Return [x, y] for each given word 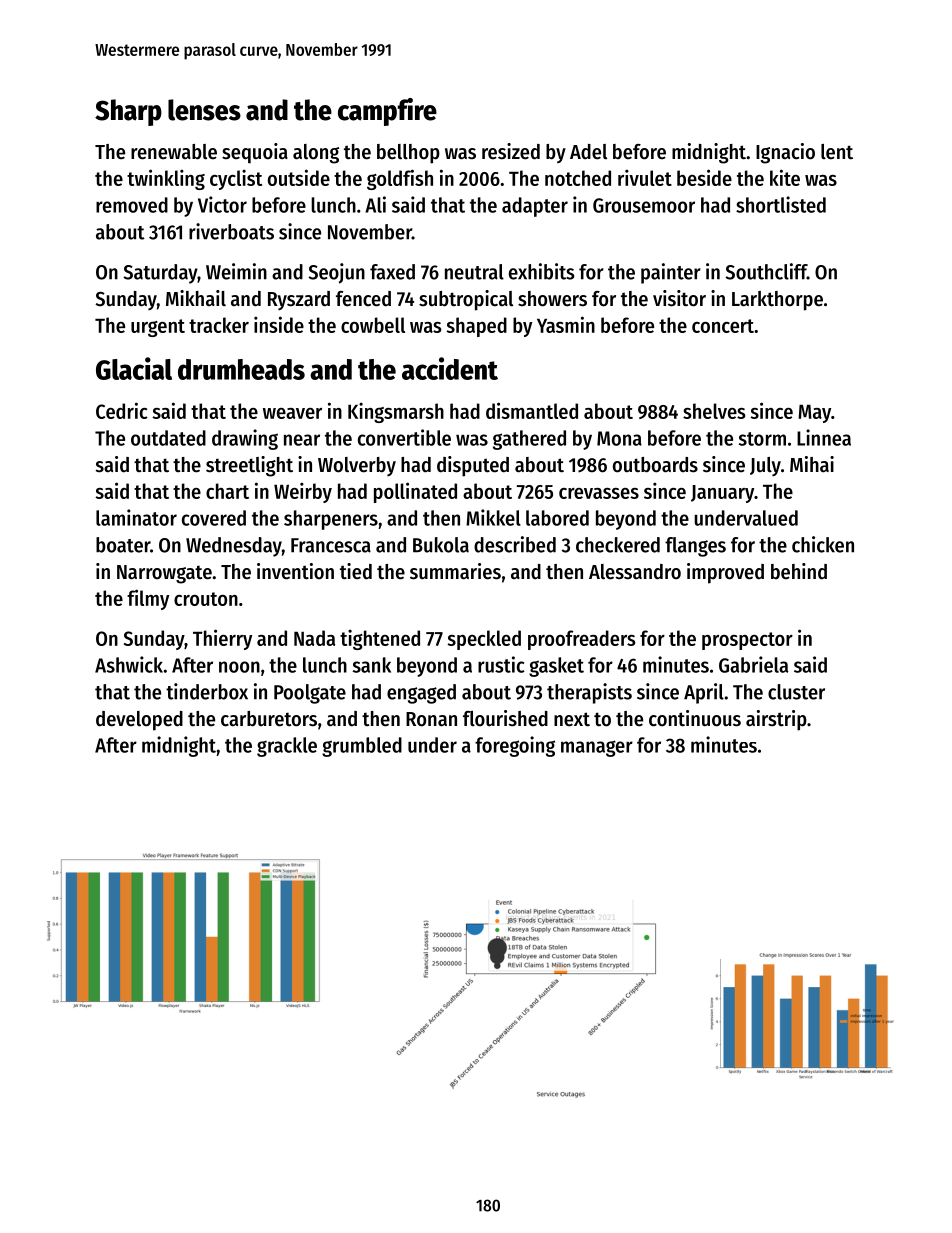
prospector [747, 641]
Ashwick [129, 664]
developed [139, 721]
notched [578, 178]
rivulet [645, 177]
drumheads [241, 369]
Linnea [824, 437]
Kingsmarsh [396, 412]
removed [132, 205]
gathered [529, 440]
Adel [588, 152]
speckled [484, 640]
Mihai [812, 464]
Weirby [303, 492]
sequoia [255, 153]
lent [837, 152]
